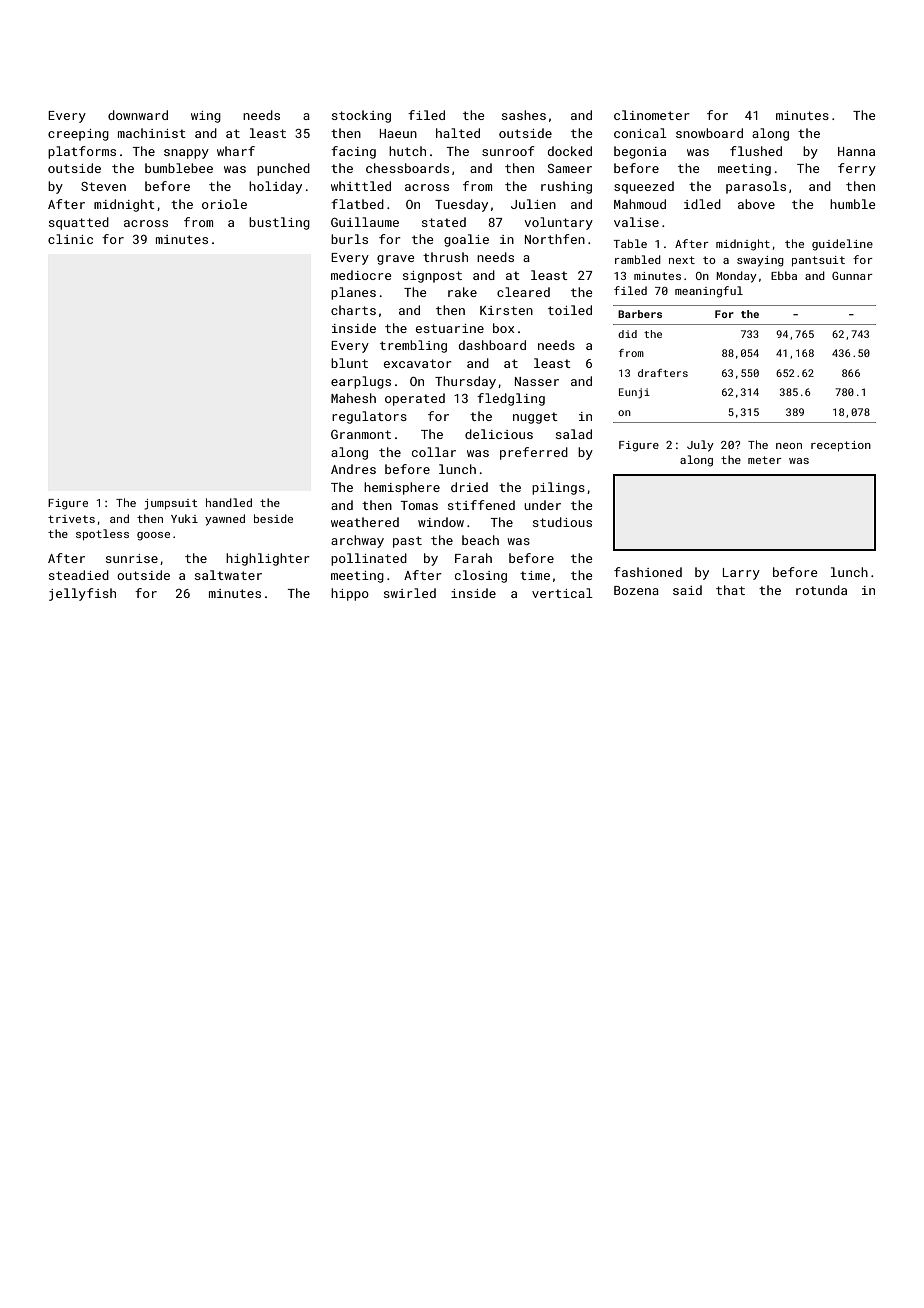 This screenshot has height=1308, width=924. I want to click on Larry, so click(741, 574).
